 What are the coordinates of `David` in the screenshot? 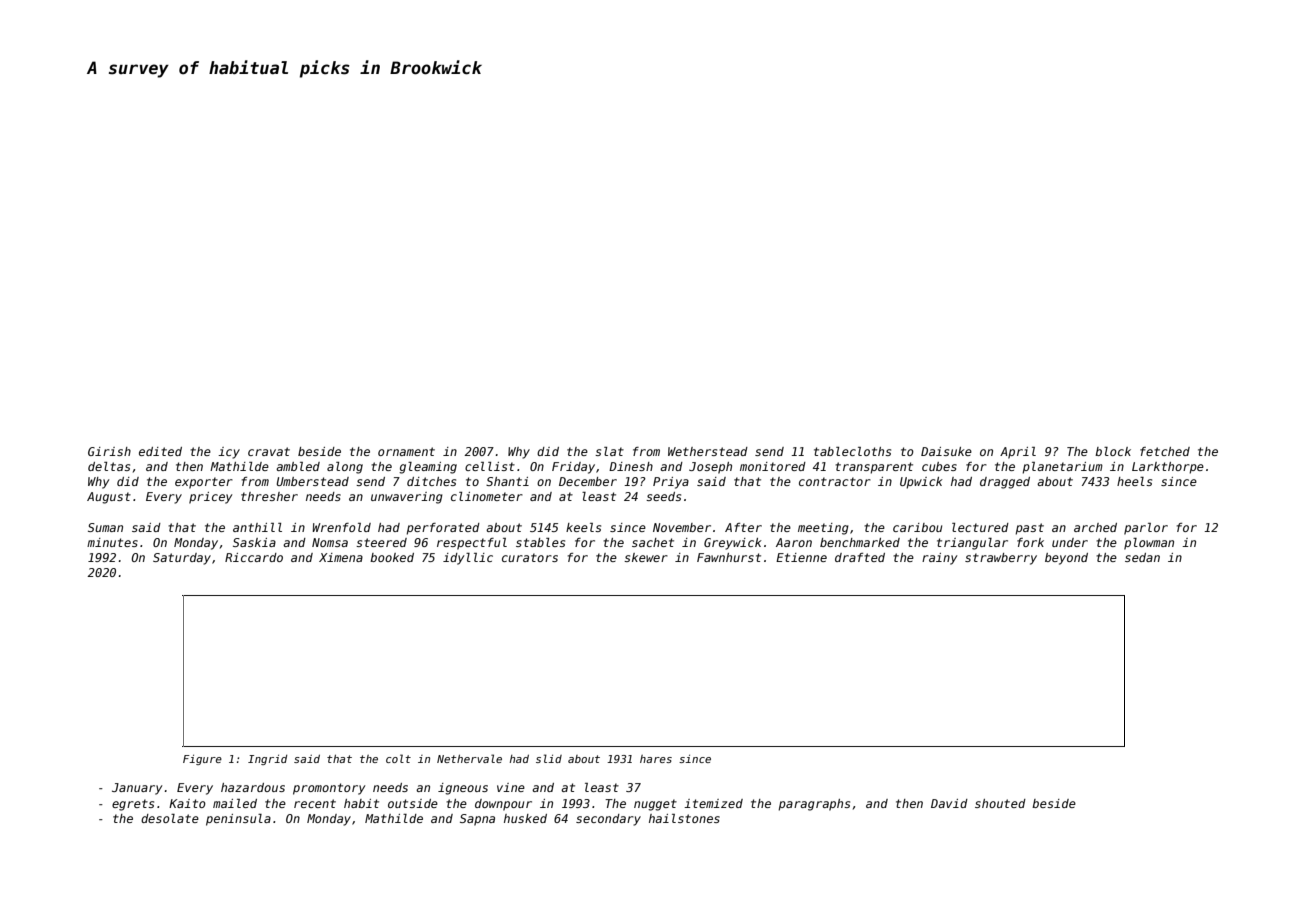 It's located at (949, 803).
